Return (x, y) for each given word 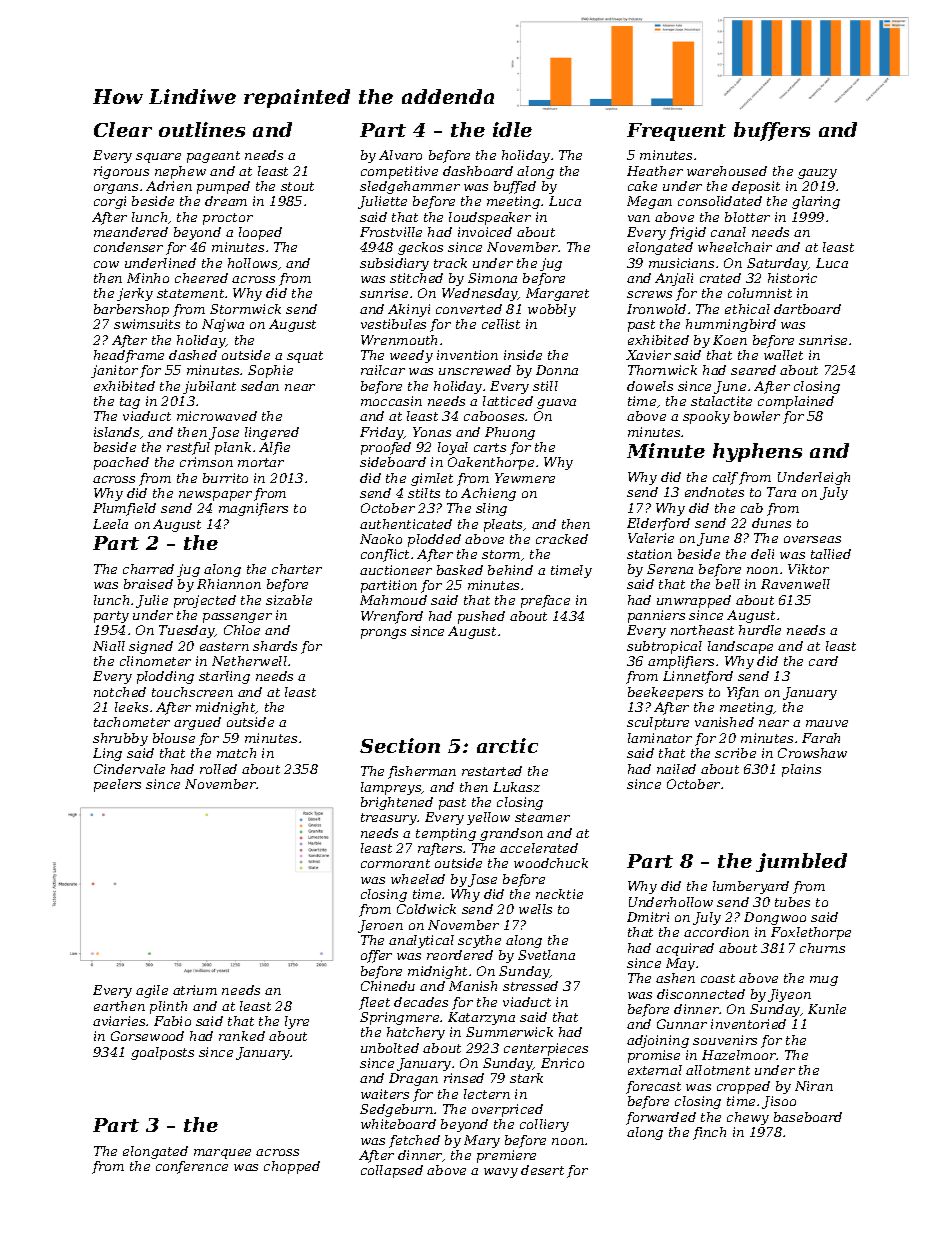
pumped (223, 187)
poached (121, 463)
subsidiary (394, 264)
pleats (504, 525)
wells (535, 909)
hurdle (760, 630)
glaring (816, 202)
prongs (383, 634)
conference (192, 1167)
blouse (174, 738)
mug (824, 981)
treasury (389, 819)
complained (796, 402)
